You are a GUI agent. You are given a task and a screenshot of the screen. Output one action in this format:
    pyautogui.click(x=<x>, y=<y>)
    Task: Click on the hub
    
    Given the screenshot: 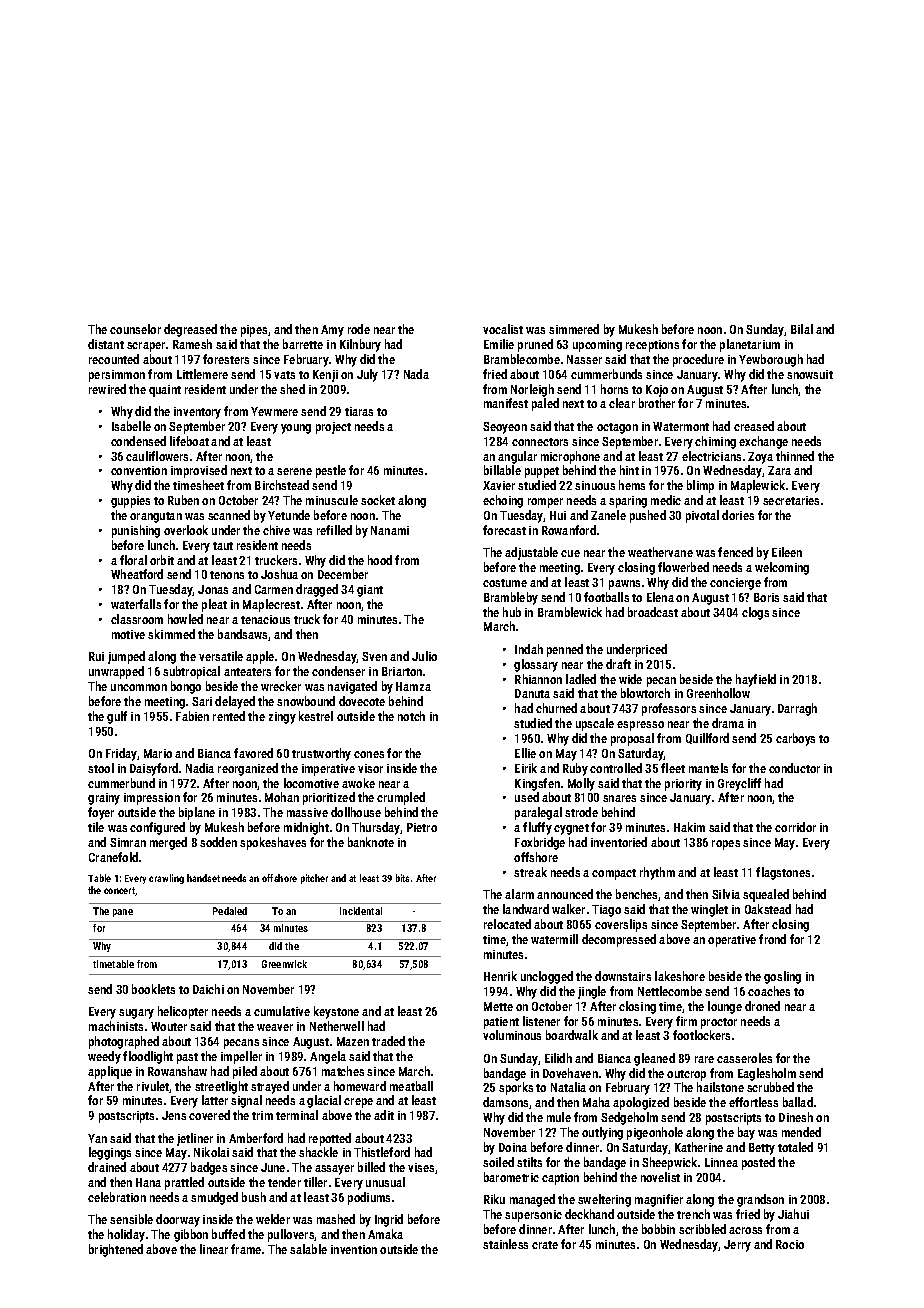 What is the action you would take?
    pyautogui.click(x=512, y=612)
